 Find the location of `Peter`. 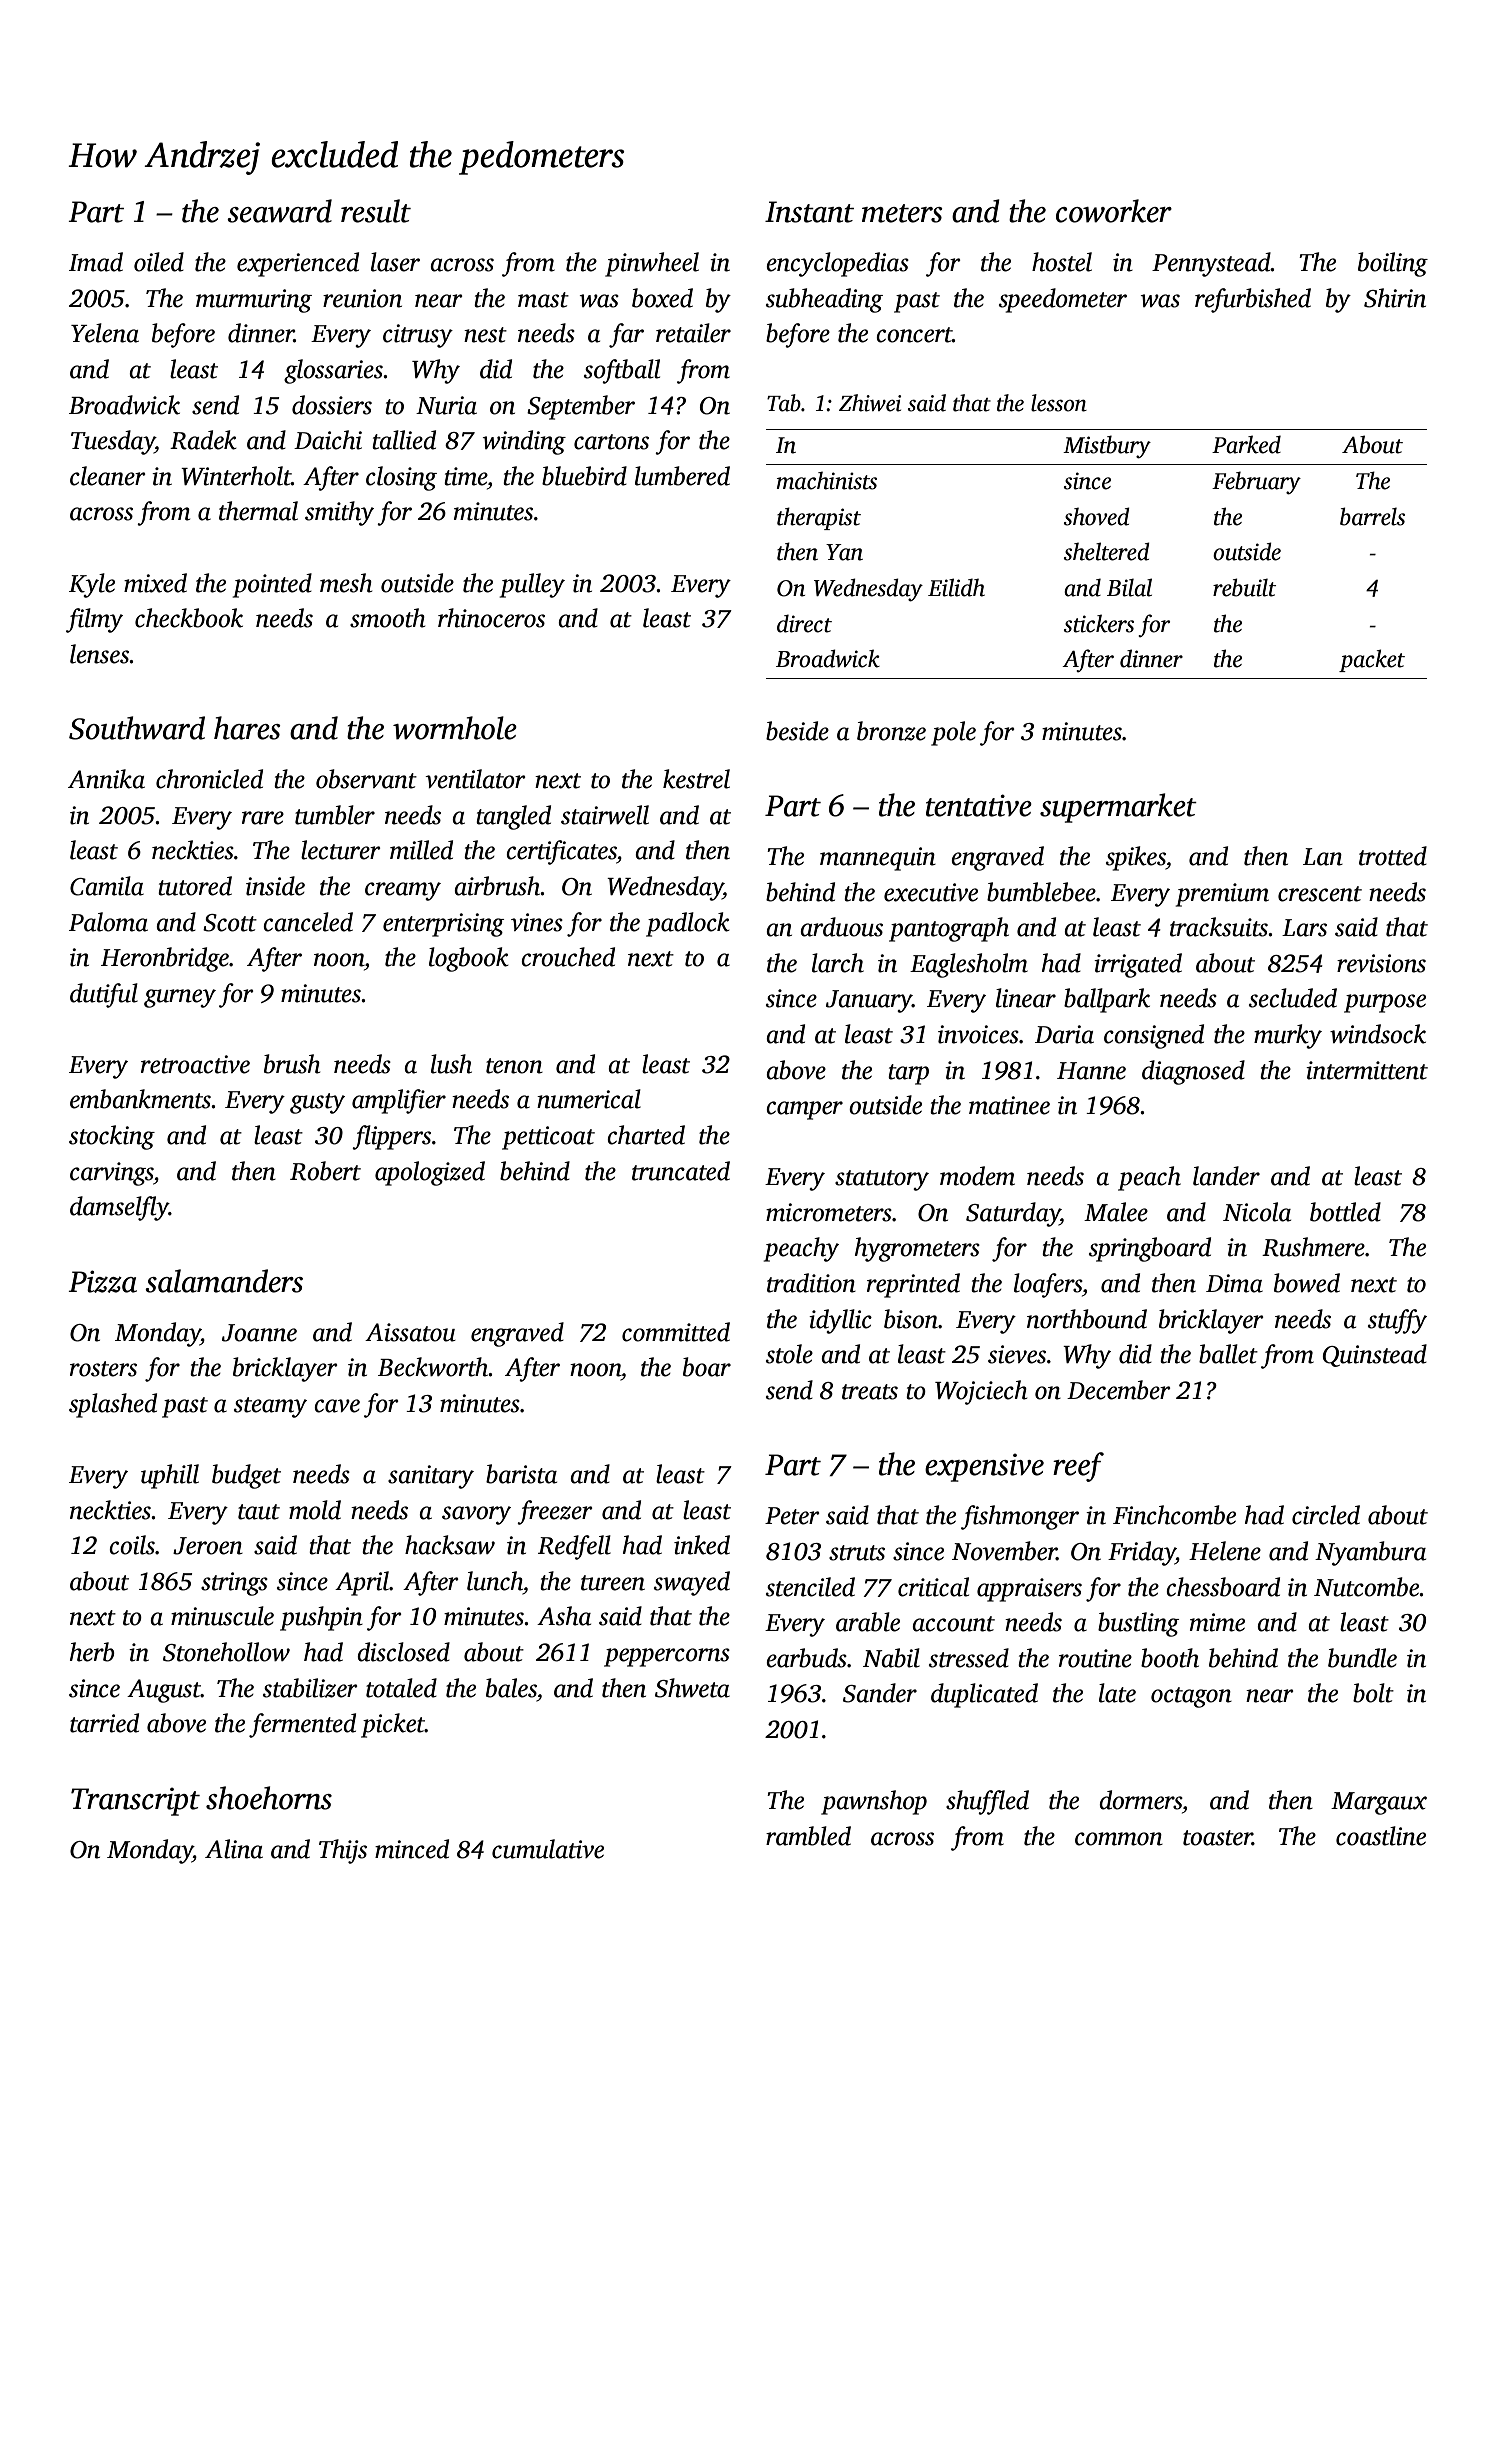

Peter is located at coordinates (792, 1516).
